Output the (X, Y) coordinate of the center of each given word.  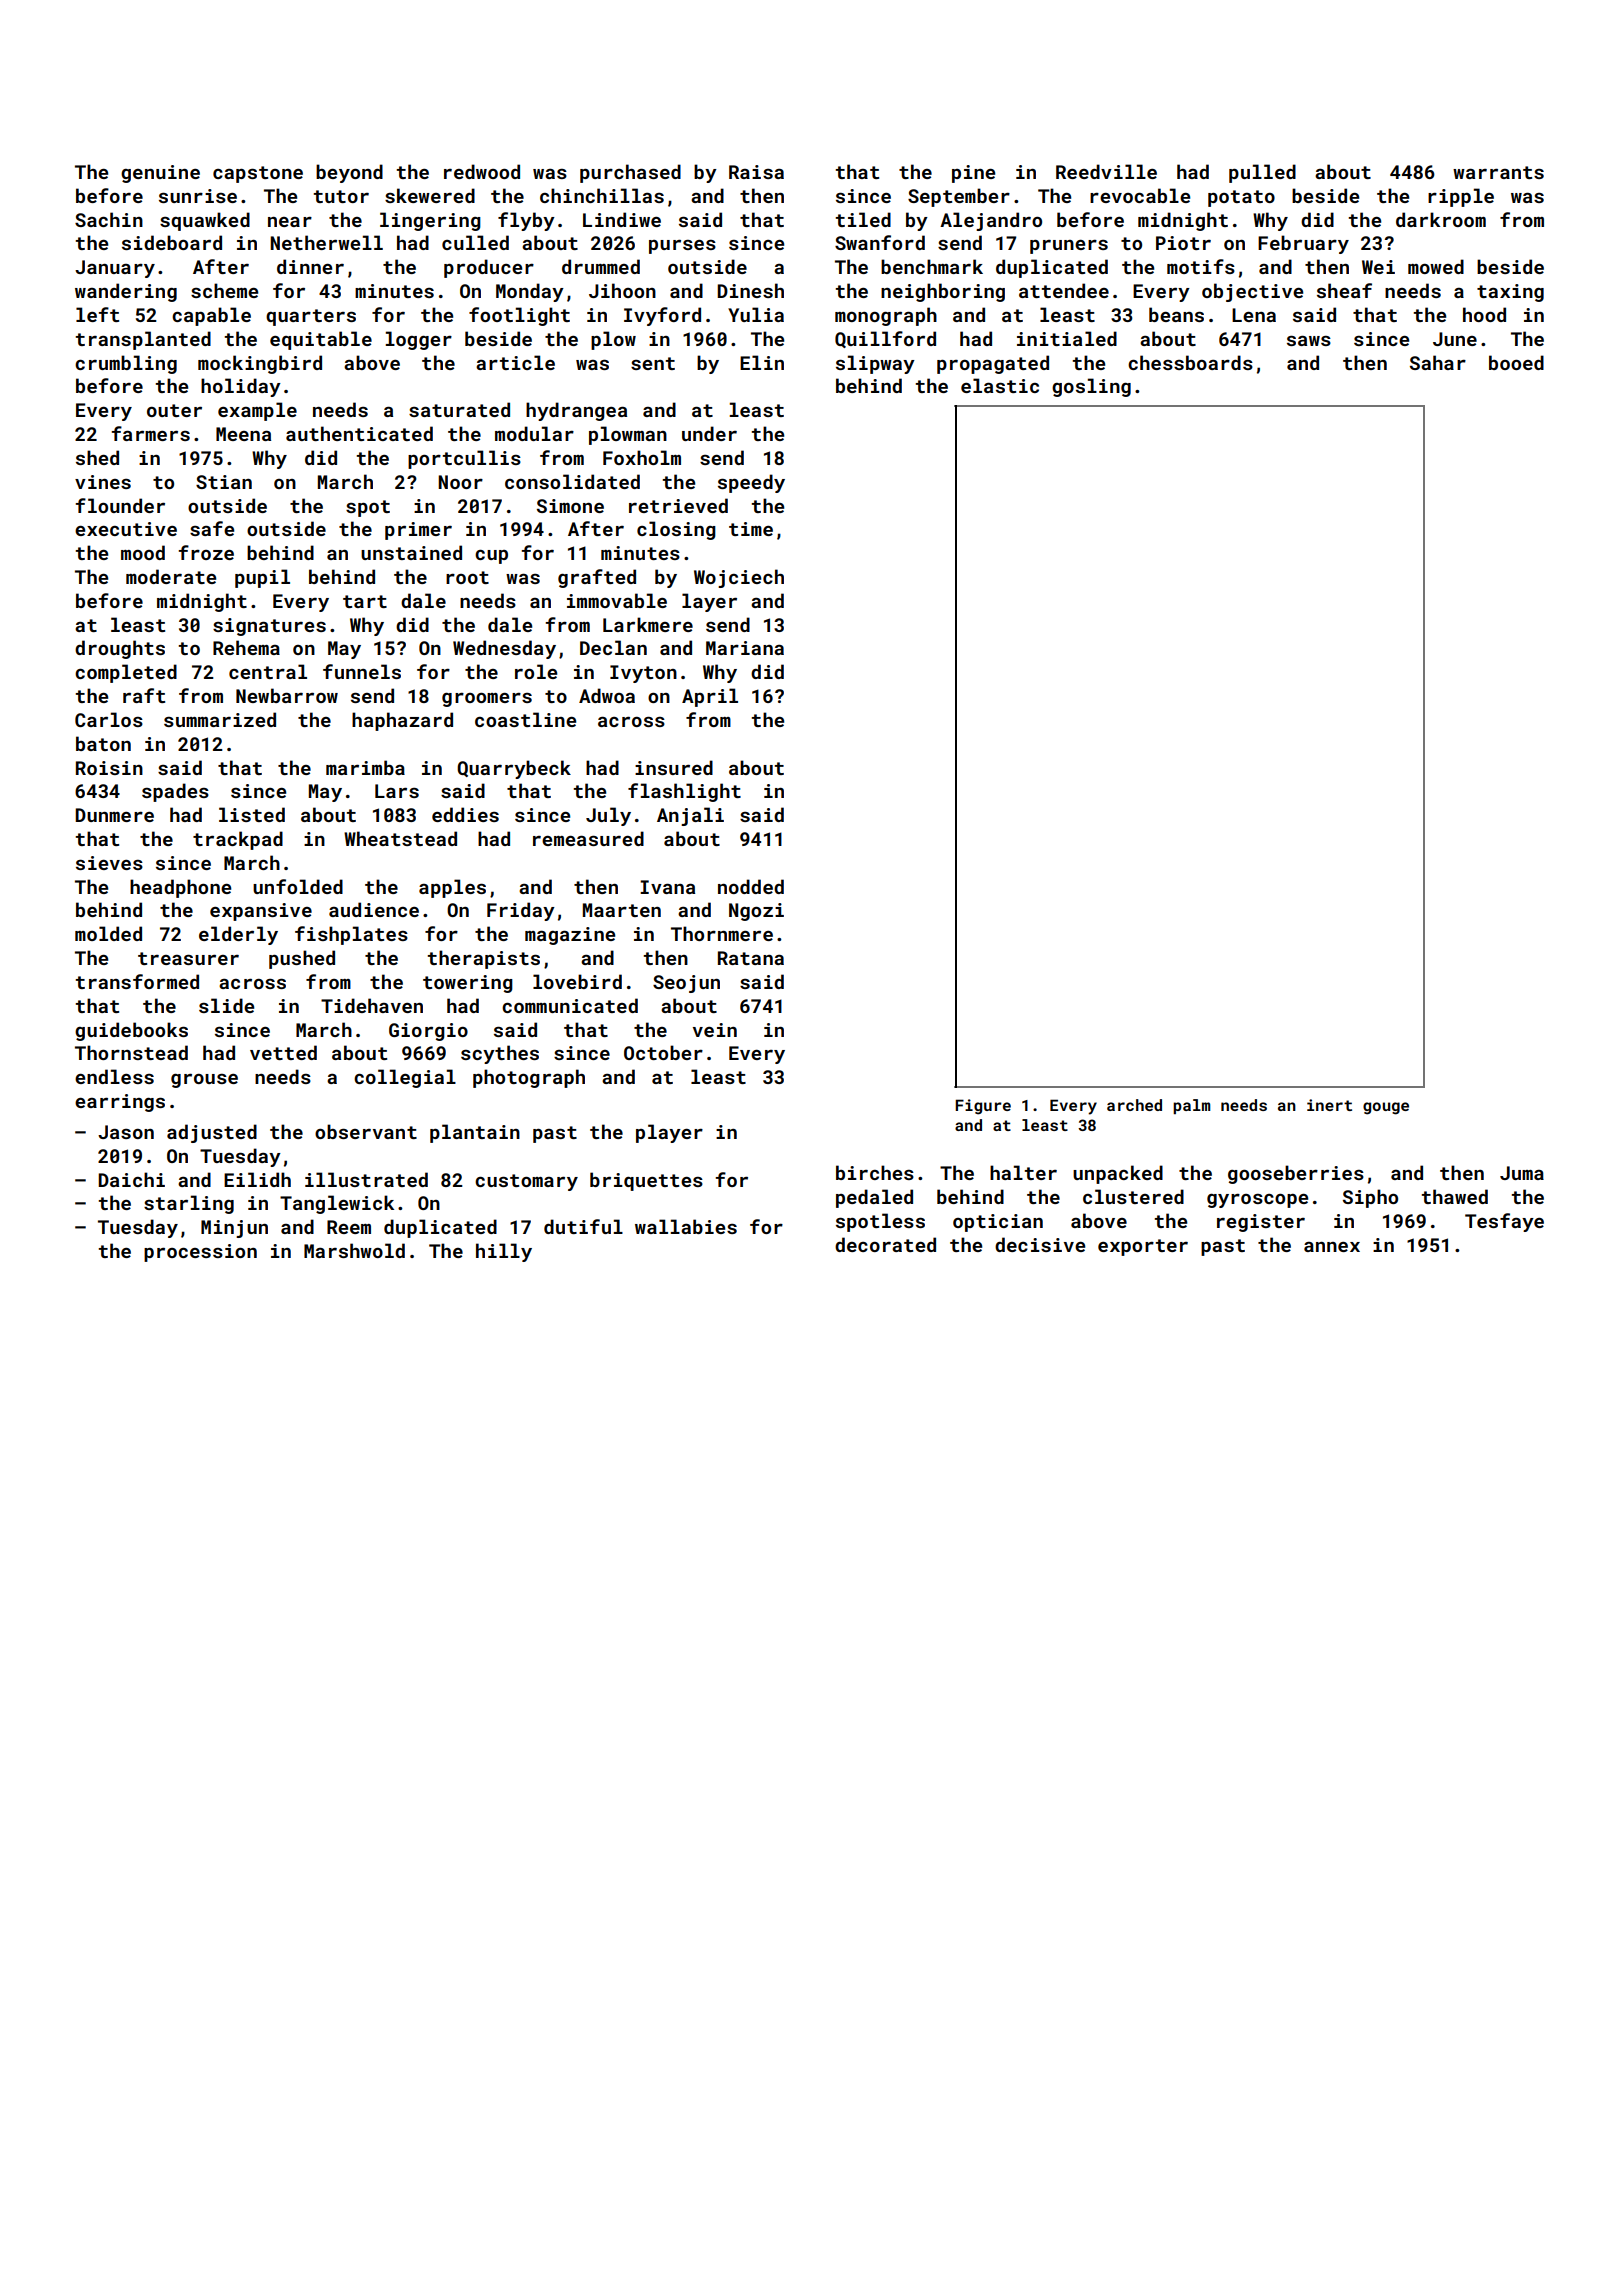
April (710, 697)
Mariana (745, 648)
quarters (311, 317)
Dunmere (114, 815)
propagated (993, 364)
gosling (1091, 387)
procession (200, 1253)
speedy (751, 483)
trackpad (238, 840)
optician (998, 1223)
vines (103, 482)
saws (1309, 340)
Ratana (751, 958)
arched (1134, 1105)
